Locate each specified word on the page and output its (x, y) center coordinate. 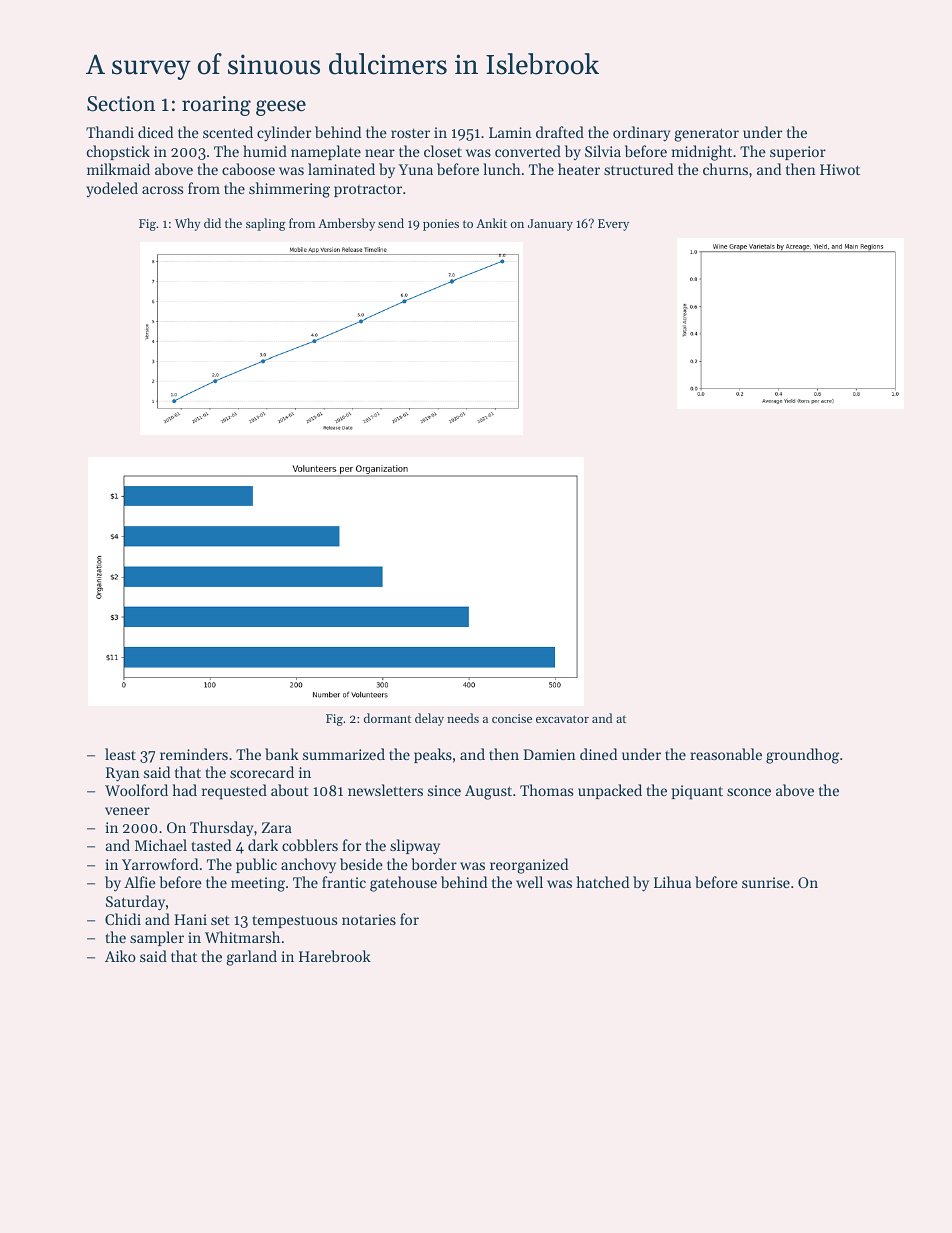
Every (613, 225)
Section (121, 104)
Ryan (123, 774)
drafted (560, 132)
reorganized (529, 866)
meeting (258, 884)
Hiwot (840, 169)
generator (706, 135)
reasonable (726, 754)
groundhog (802, 756)
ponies (441, 225)
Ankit (491, 223)
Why (188, 224)
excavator (562, 719)
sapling (266, 224)
